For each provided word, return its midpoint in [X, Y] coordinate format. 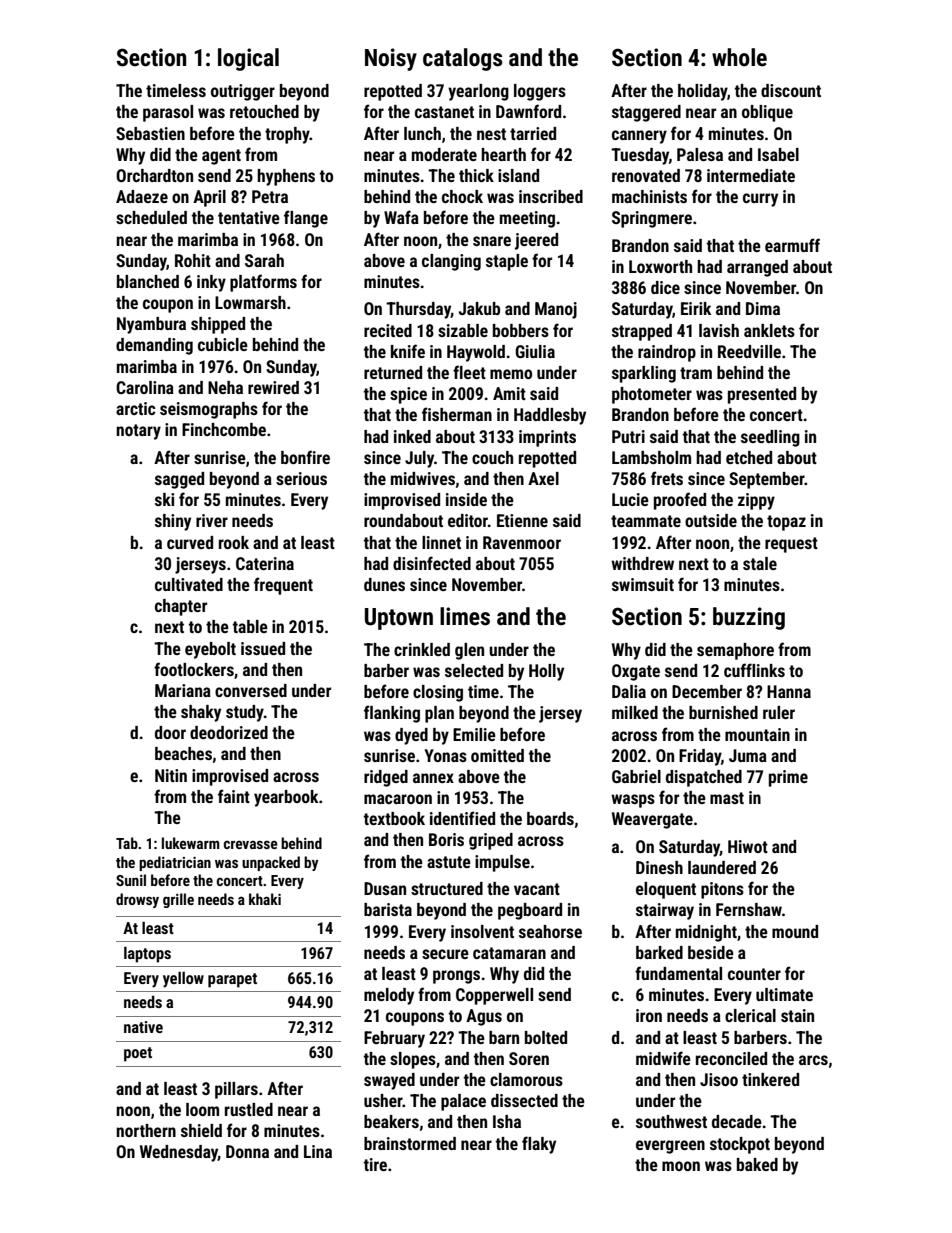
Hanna [789, 691]
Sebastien [150, 133]
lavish [719, 330]
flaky [539, 1145]
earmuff [792, 245]
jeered [536, 241]
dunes [384, 584]
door [170, 732]
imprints [547, 438]
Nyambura [151, 325]
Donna [247, 1151]
